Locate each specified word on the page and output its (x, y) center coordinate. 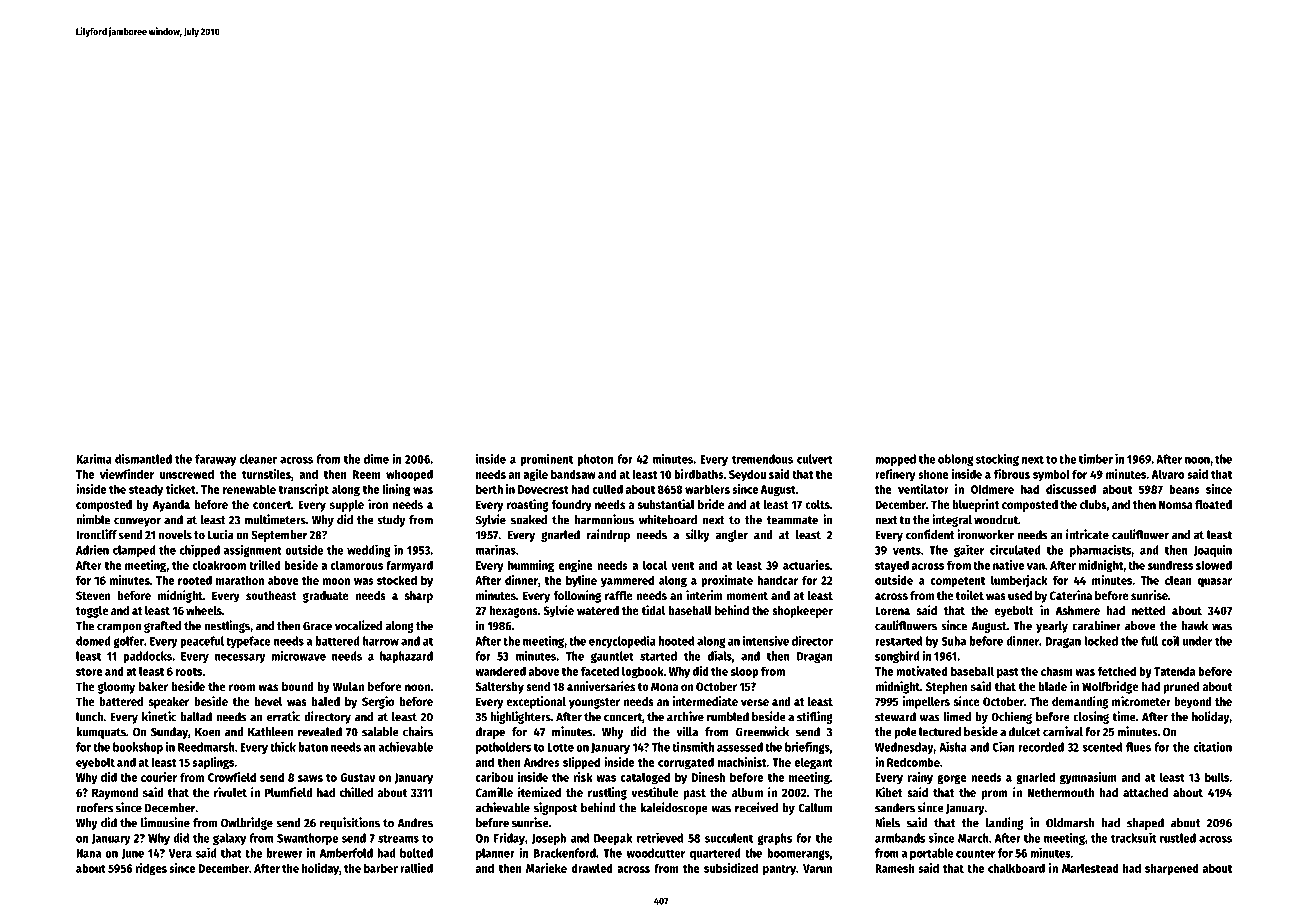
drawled (592, 868)
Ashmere (1077, 610)
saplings (213, 763)
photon (595, 460)
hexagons (514, 612)
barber (381, 868)
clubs (1093, 504)
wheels (204, 610)
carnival (1063, 731)
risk (583, 777)
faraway (215, 460)
